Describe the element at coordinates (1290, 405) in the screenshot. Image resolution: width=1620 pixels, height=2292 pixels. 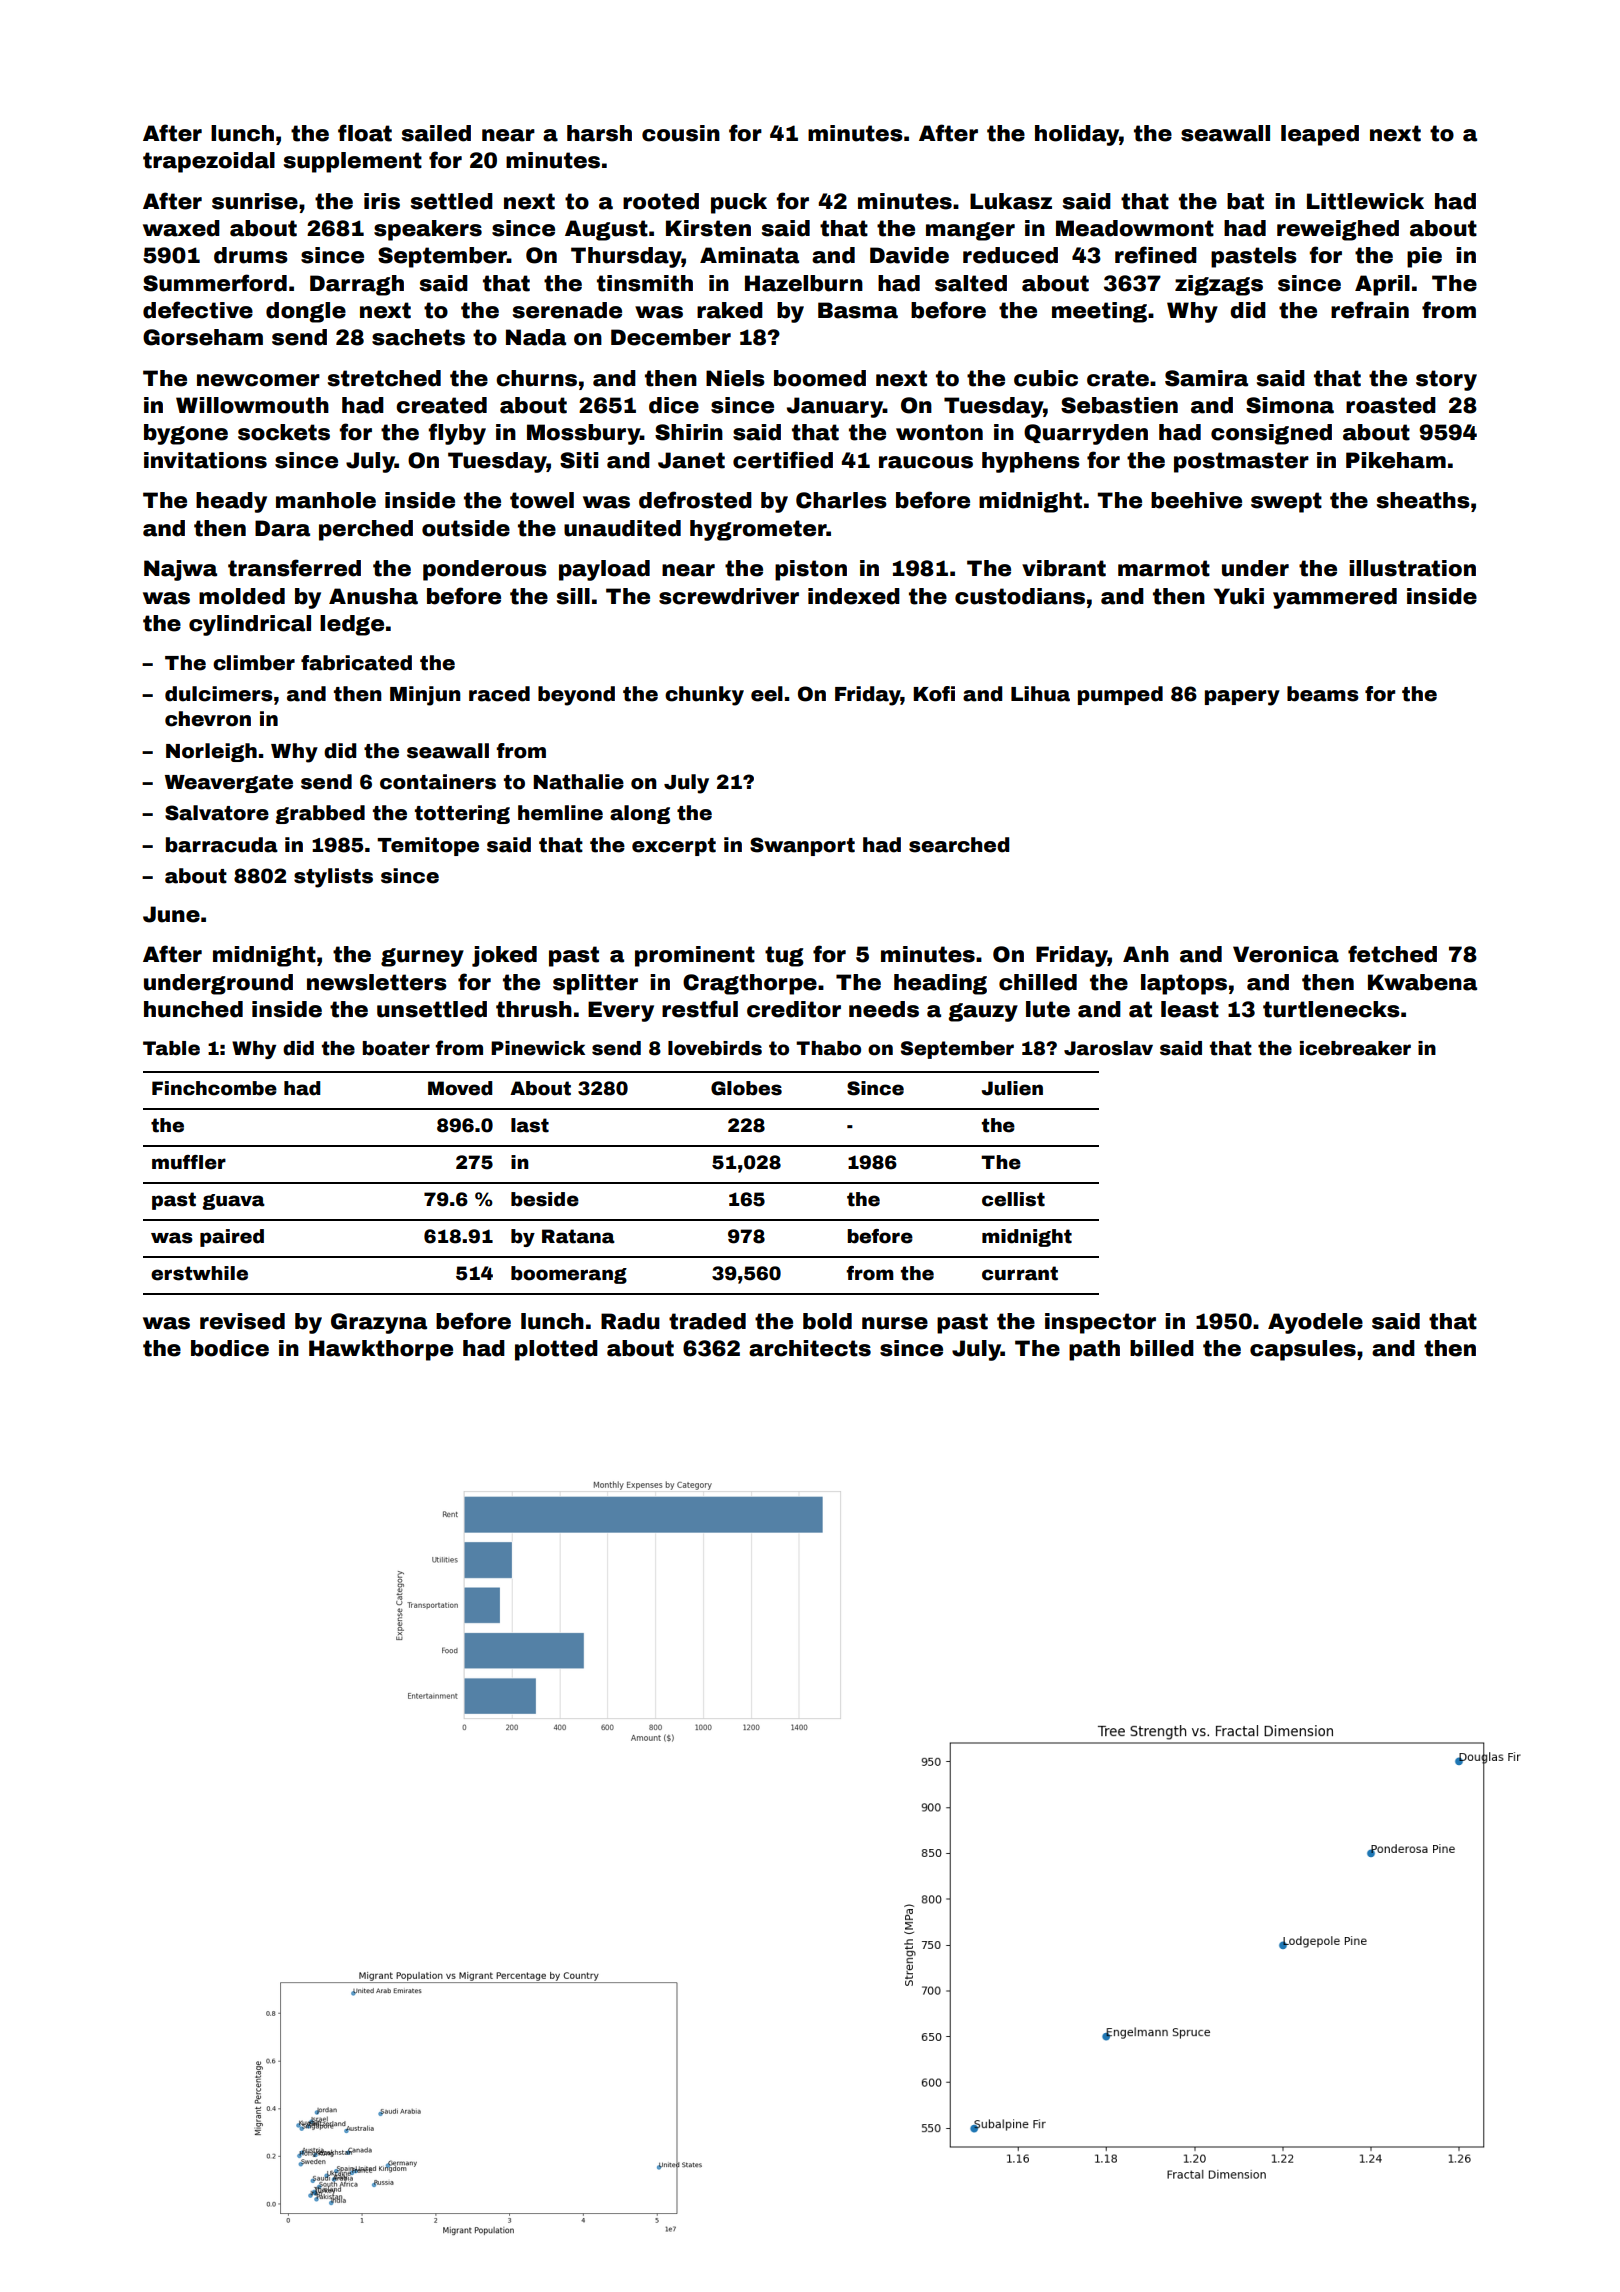
I see `Simona` at that location.
